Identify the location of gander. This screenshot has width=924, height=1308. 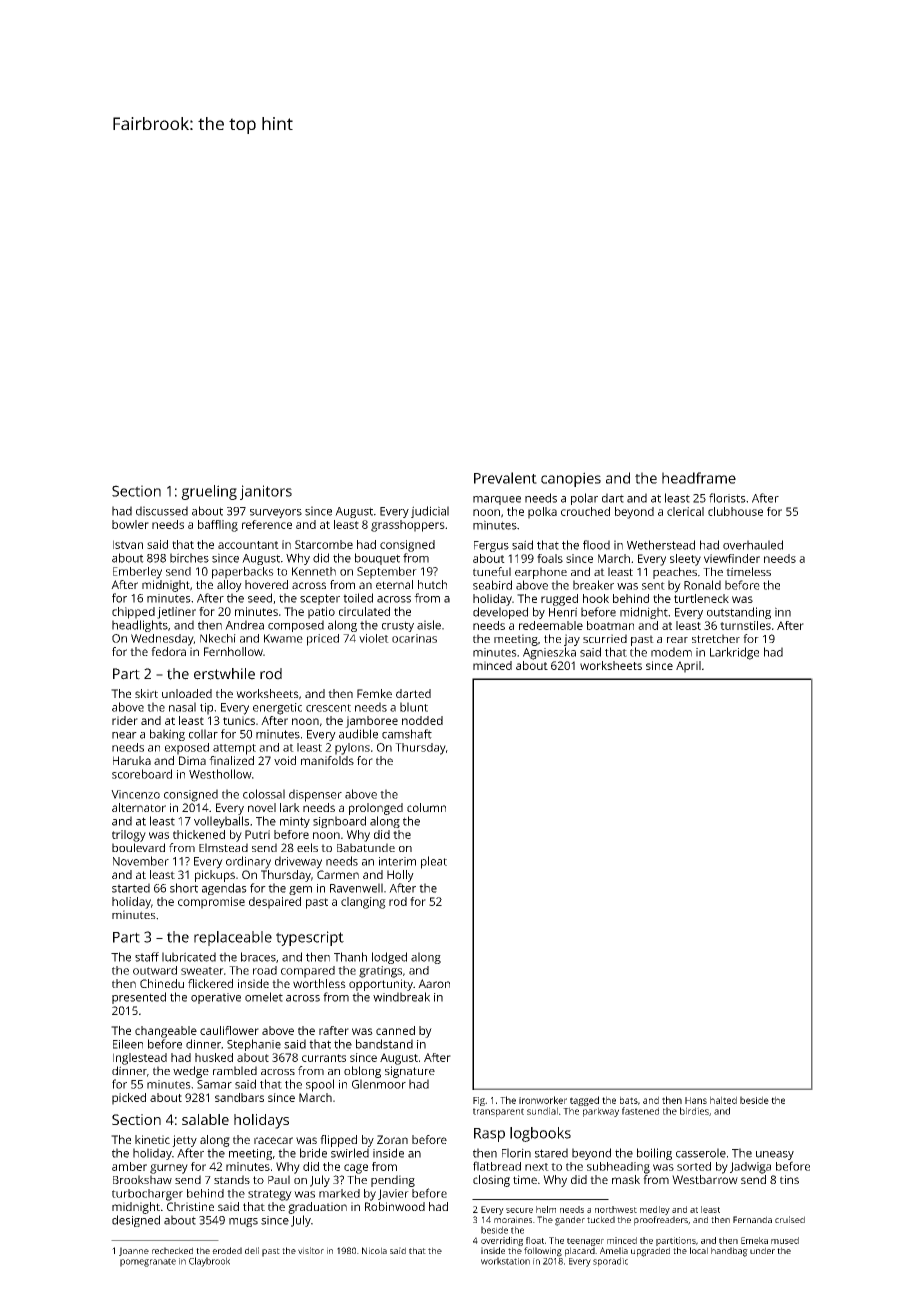
(570, 1221).
